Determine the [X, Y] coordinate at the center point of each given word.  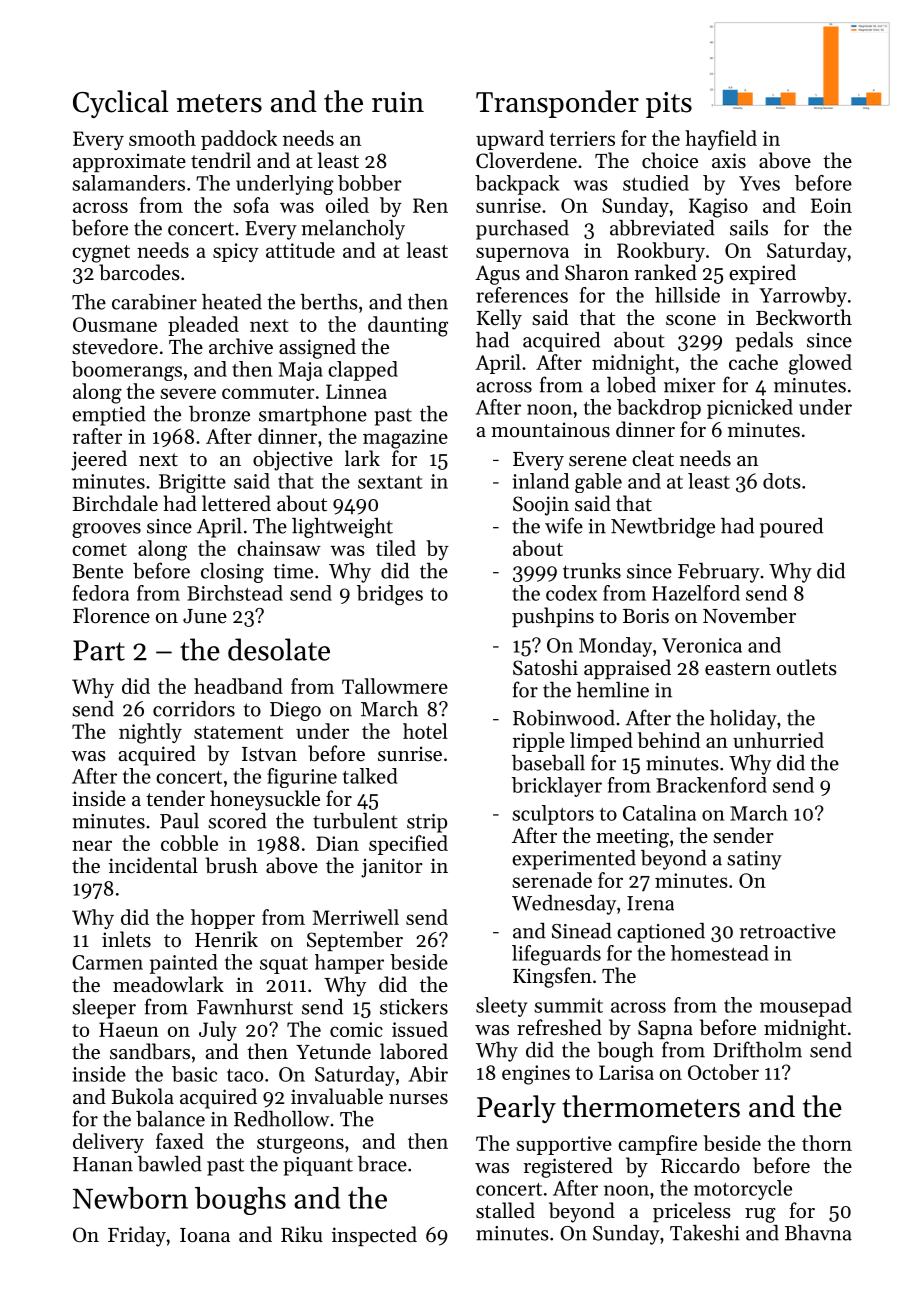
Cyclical [121, 104]
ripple [538, 742]
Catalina [659, 813]
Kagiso [718, 208]
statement [238, 732]
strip [427, 823]
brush [232, 865]
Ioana [205, 1235]
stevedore [115, 346]
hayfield [721, 140]
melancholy [353, 230]
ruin [398, 102]
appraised [627, 669]
